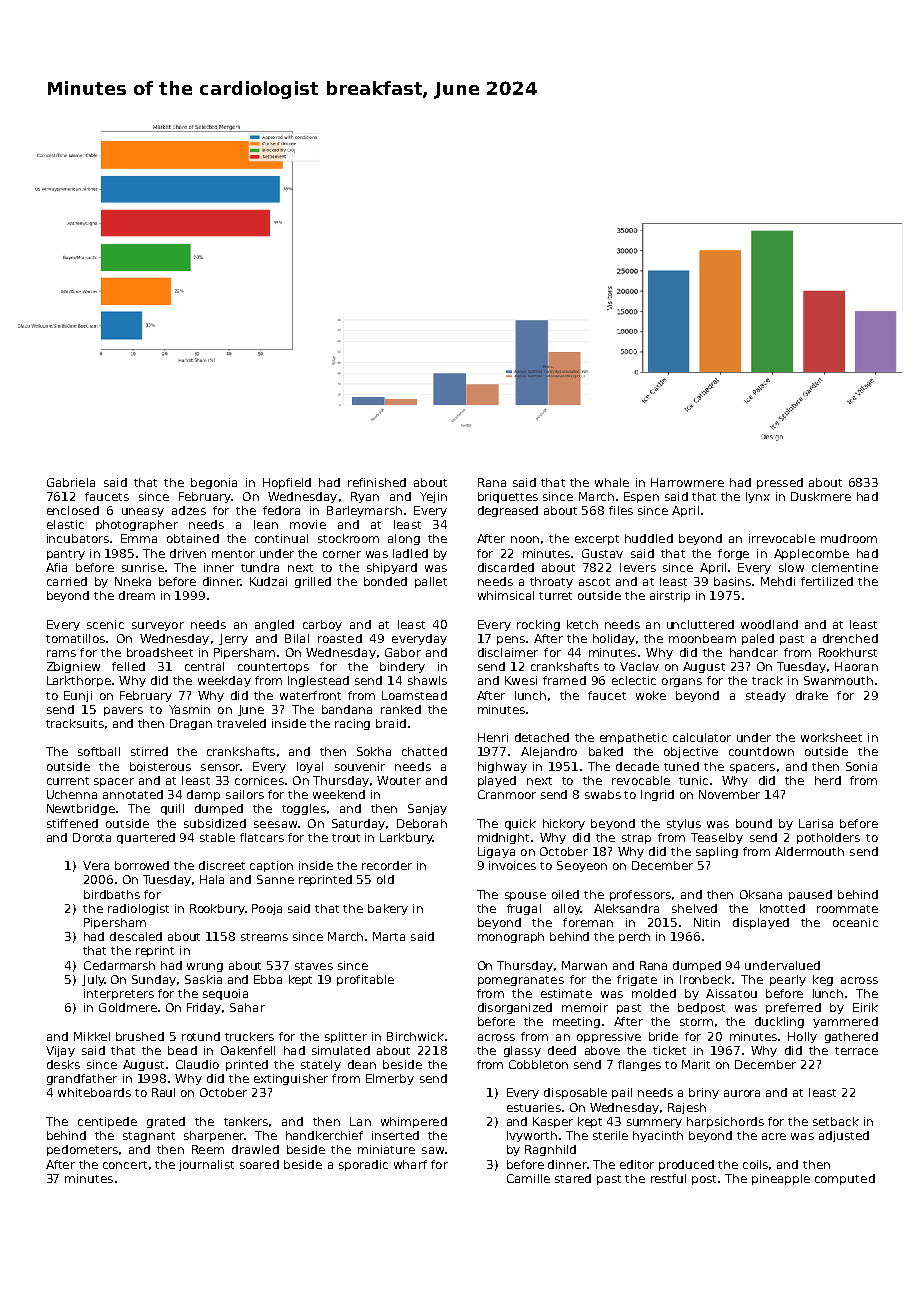 This document has width=924, height=1308. Describe the element at coordinates (206, 1165) in the document. I see `journalist` at that location.
